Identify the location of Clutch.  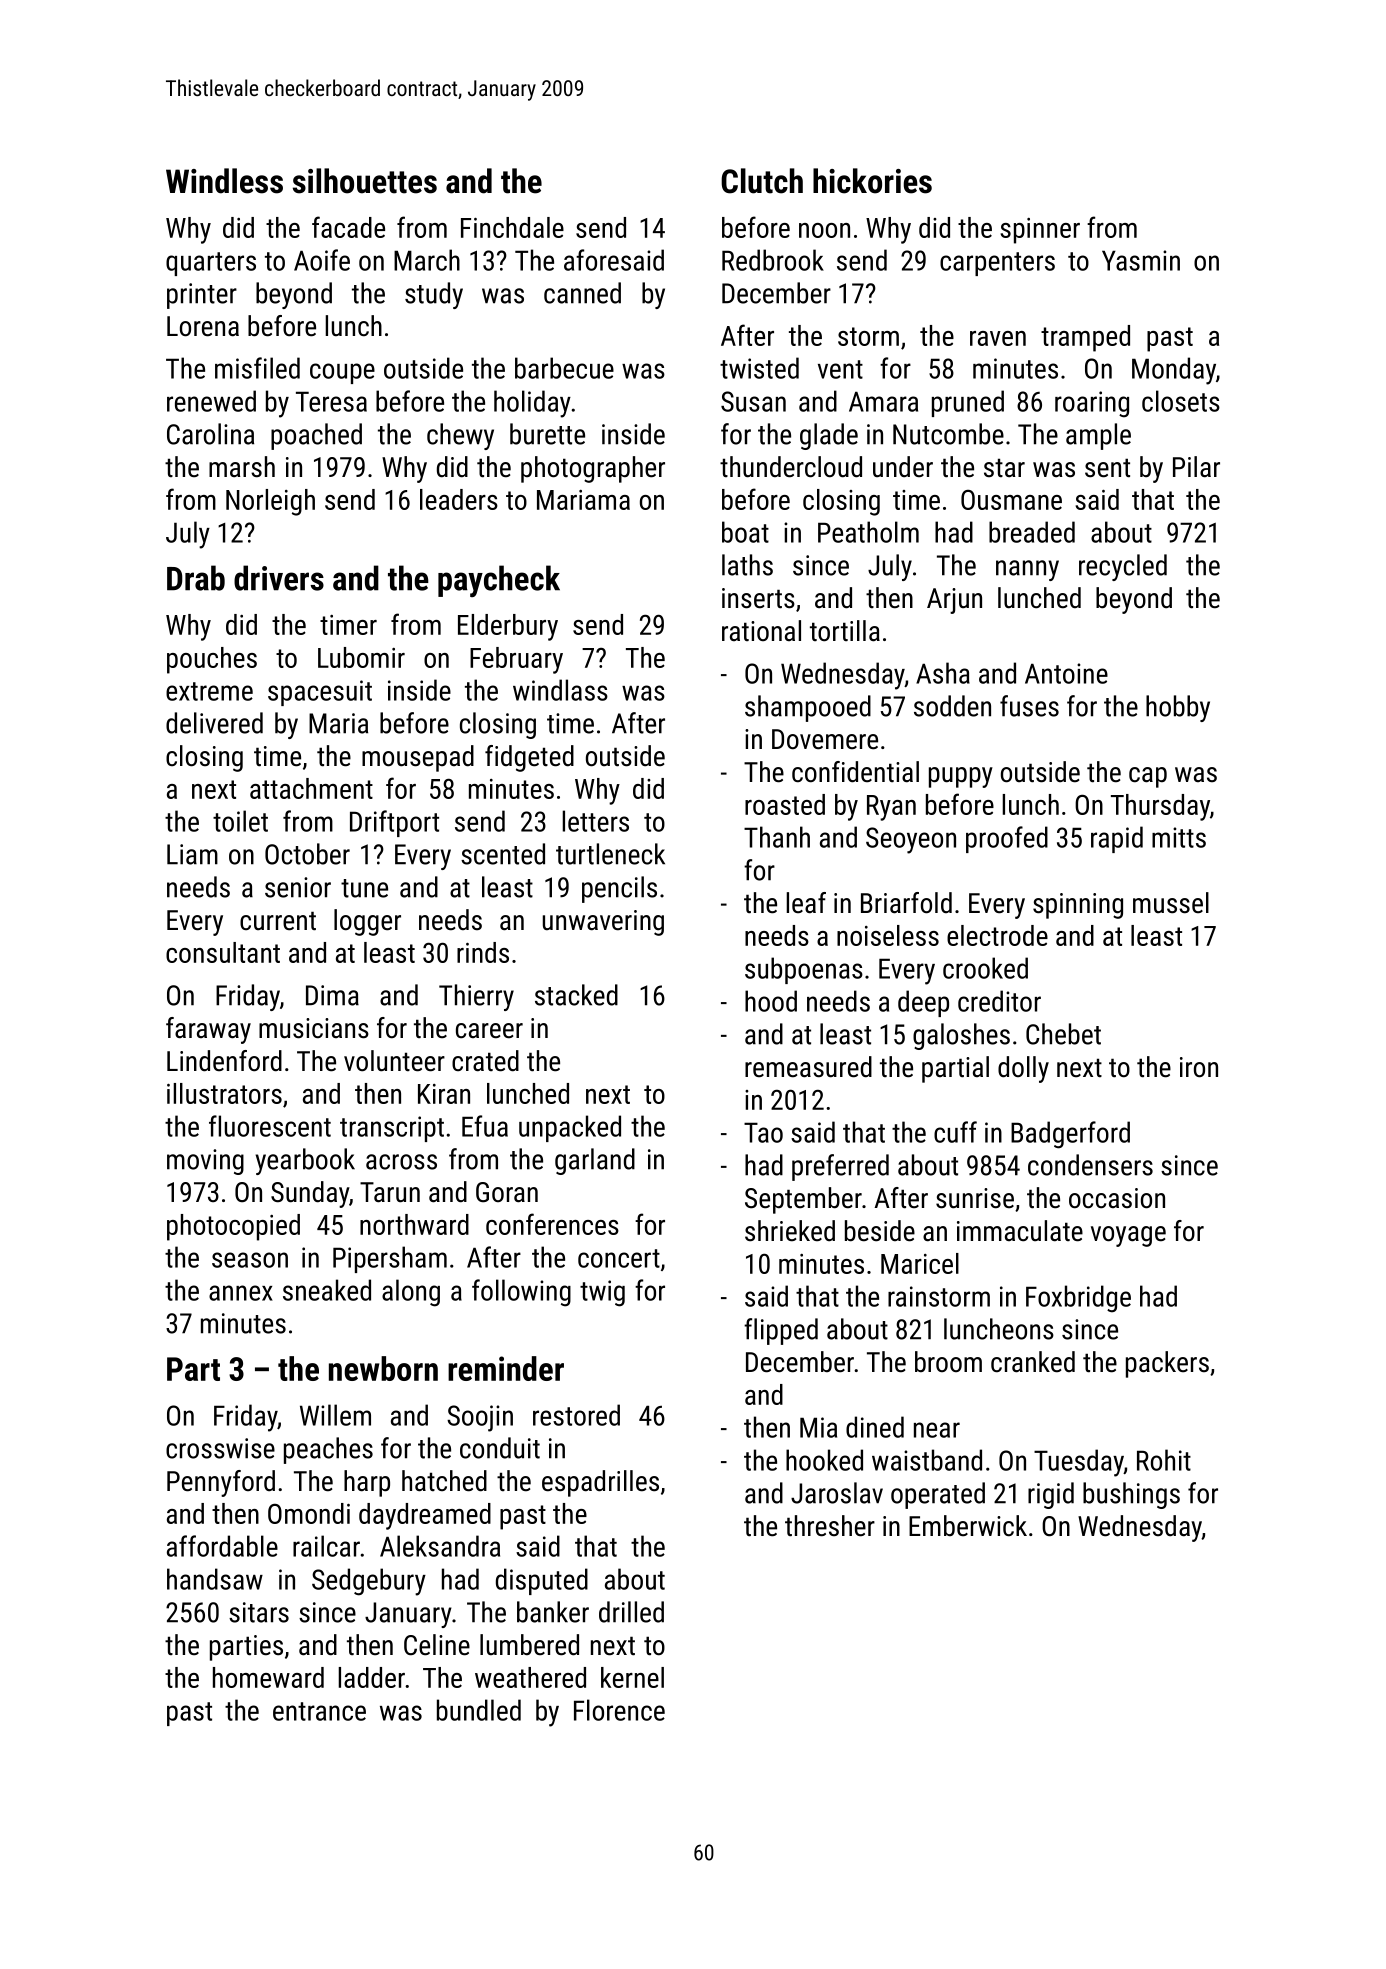
(762, 181).
